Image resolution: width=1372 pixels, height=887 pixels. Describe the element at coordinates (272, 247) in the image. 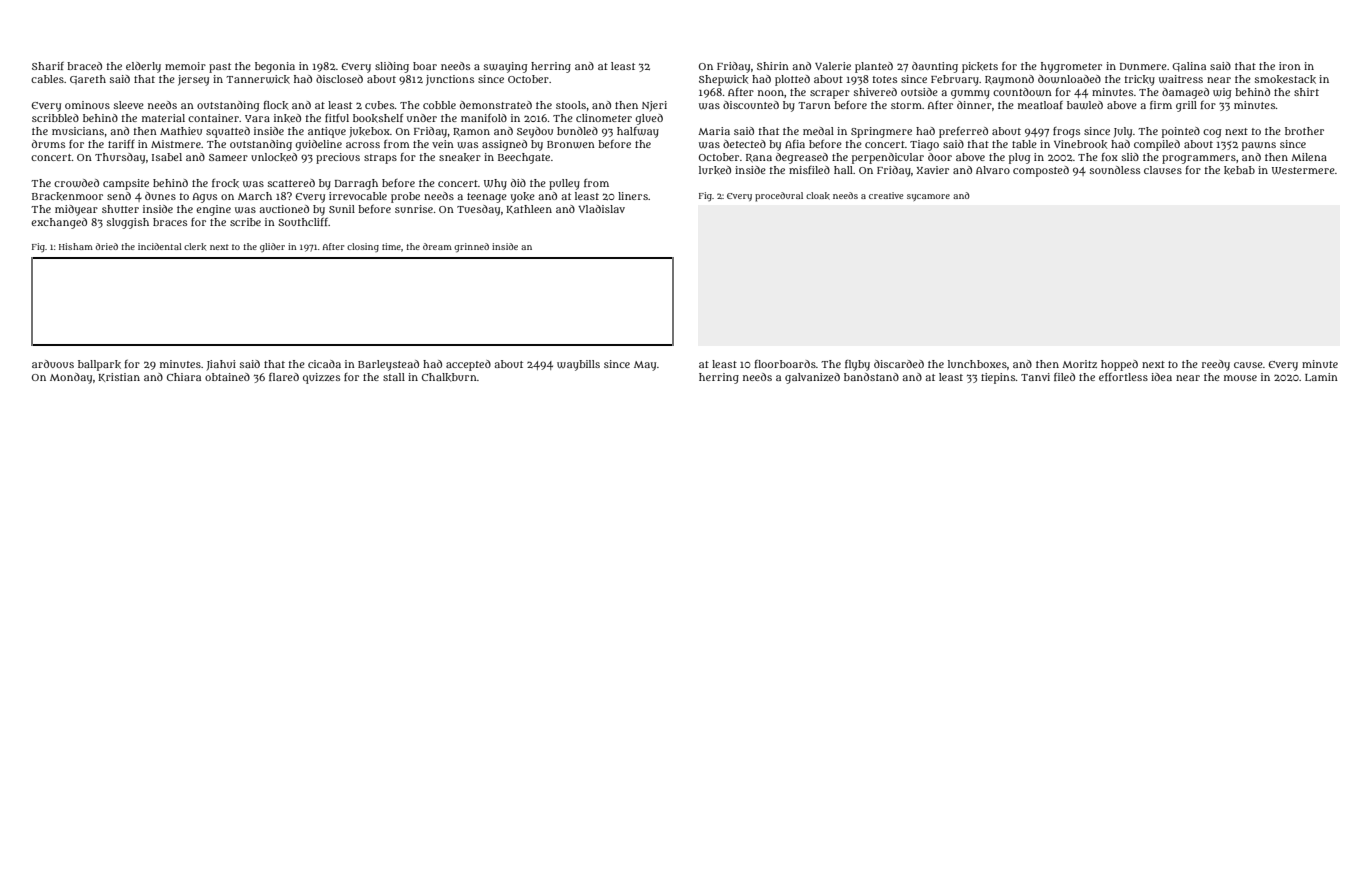

I see `glider` at that location.
